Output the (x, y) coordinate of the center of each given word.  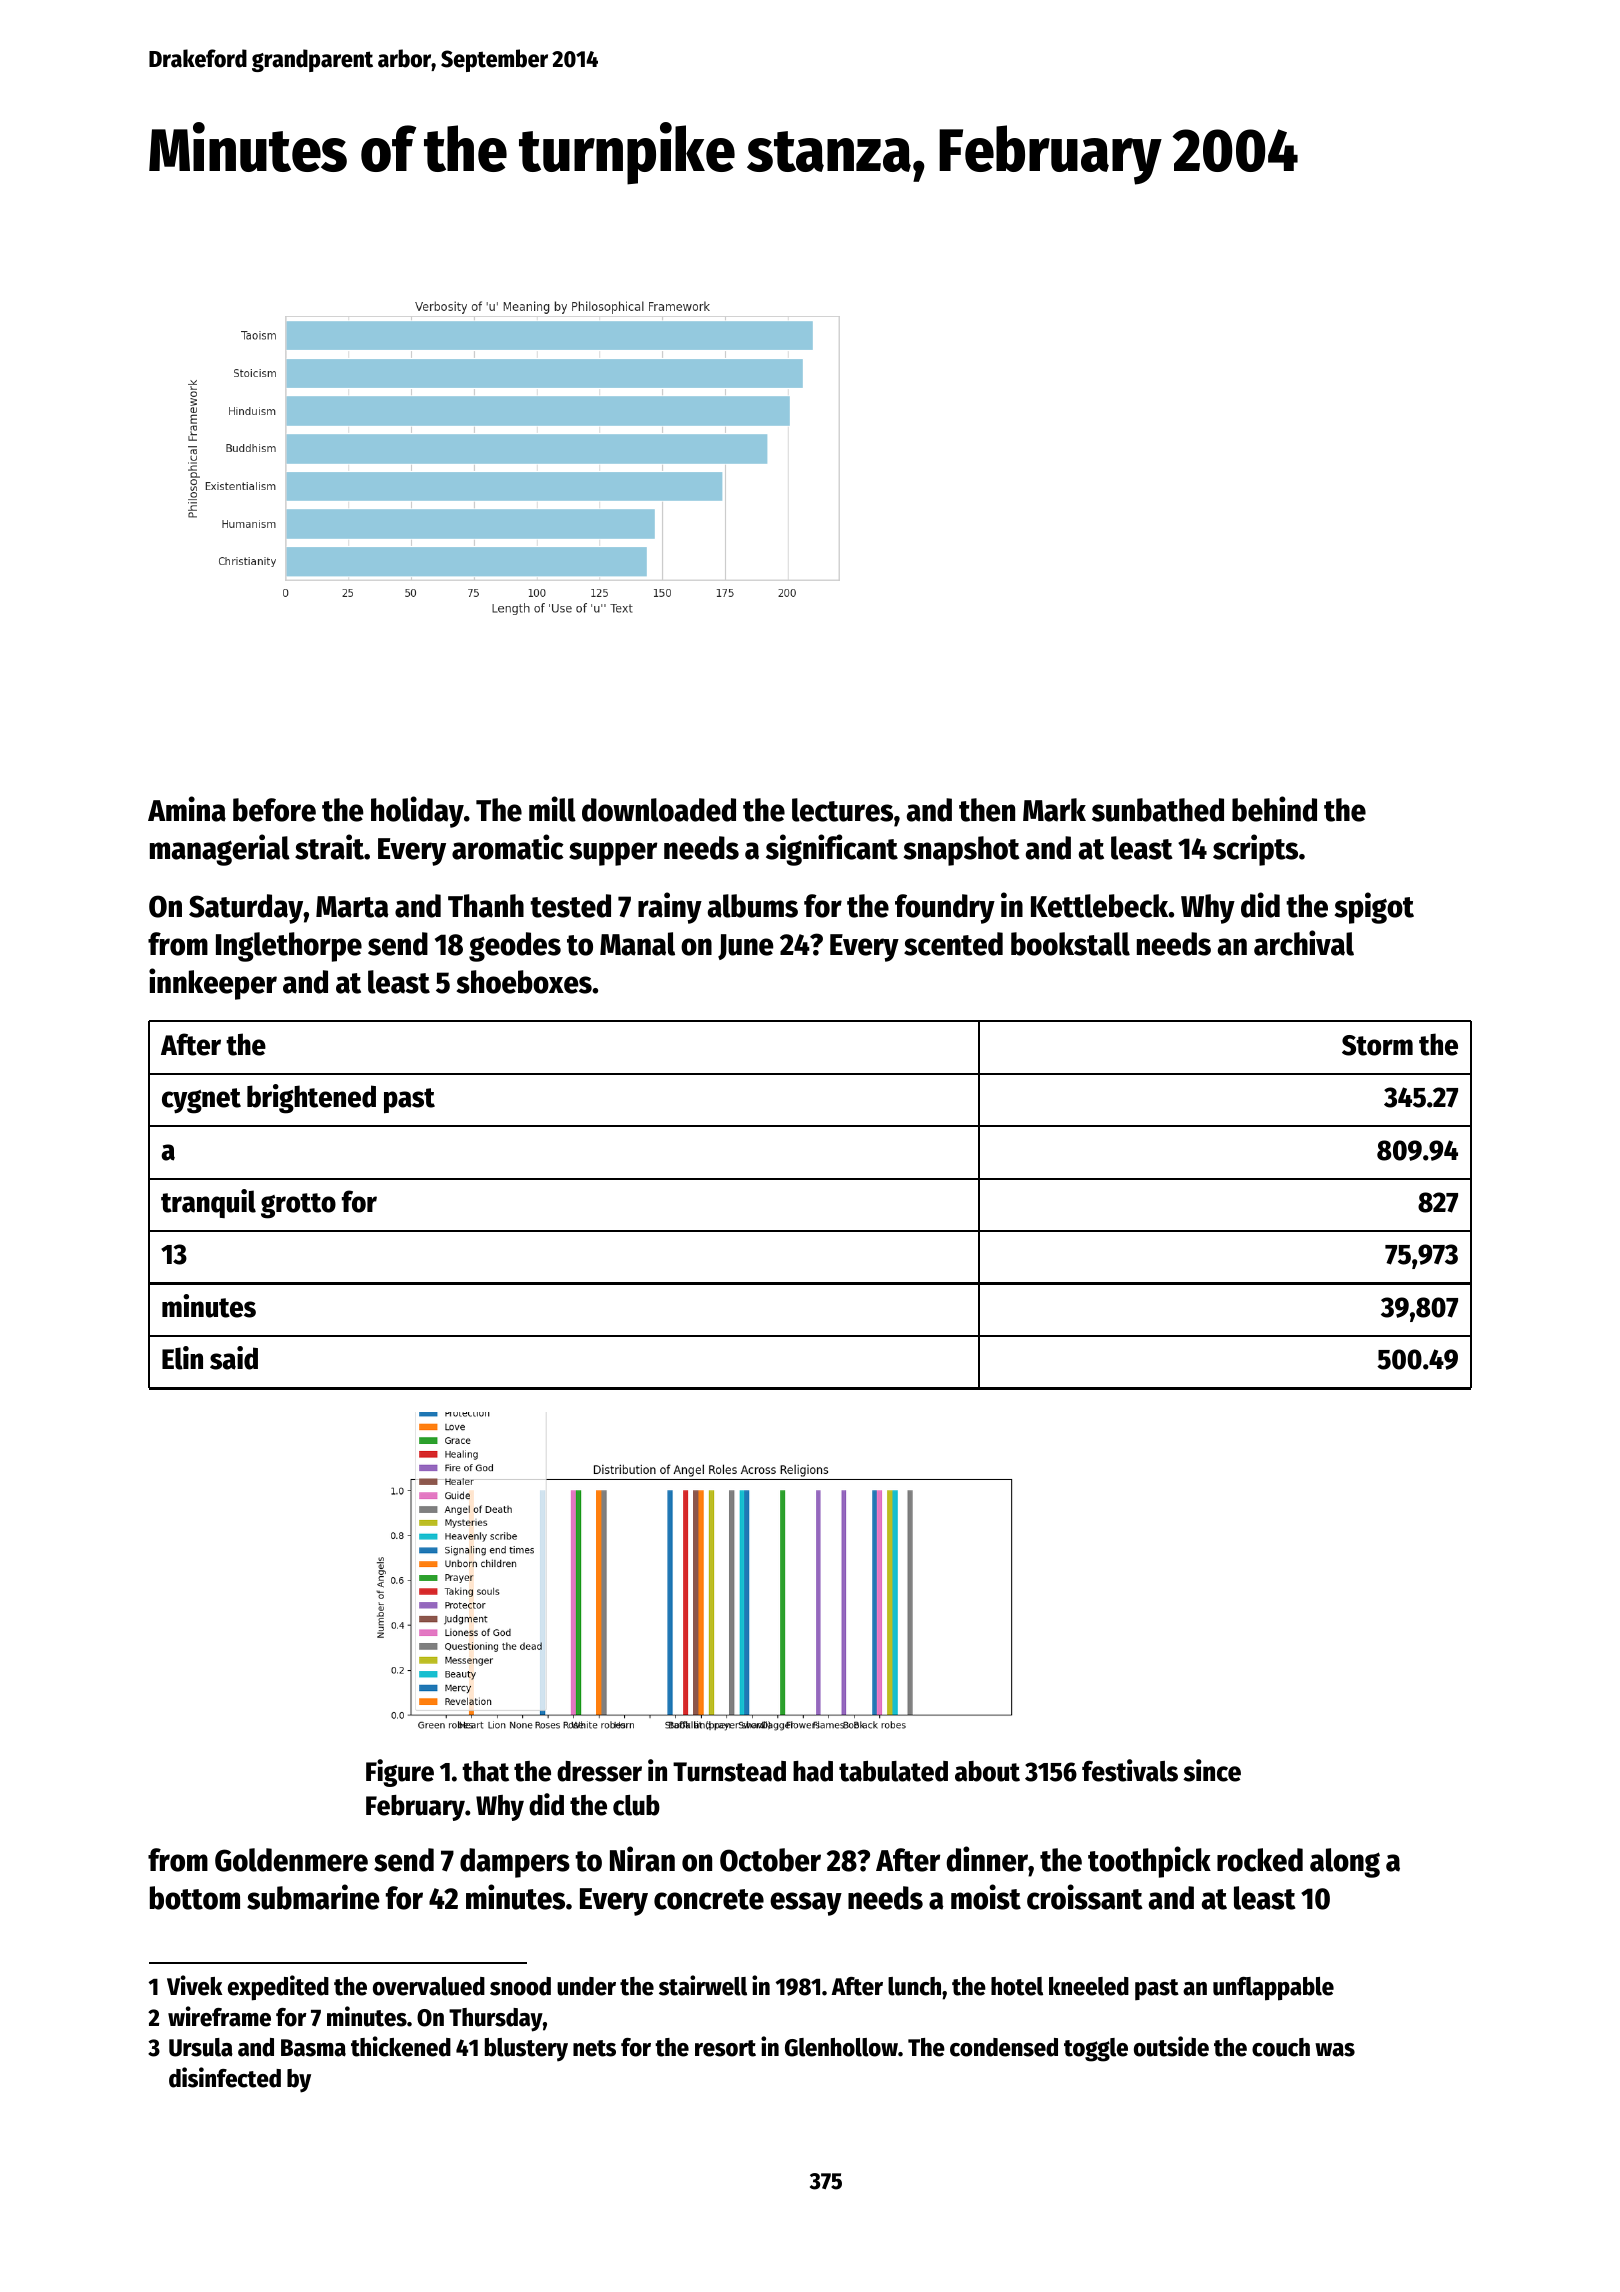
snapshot (962, 851)
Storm (1377, 1045)
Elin (182, 1358)
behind (1274, 809)
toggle (1096, 2050)
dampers (515, 1863)
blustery (526, 2050)
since (1212, 1770)
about (987, 1771)
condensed (1004, 2047)
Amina (187, 809)
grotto (298, 1206)
